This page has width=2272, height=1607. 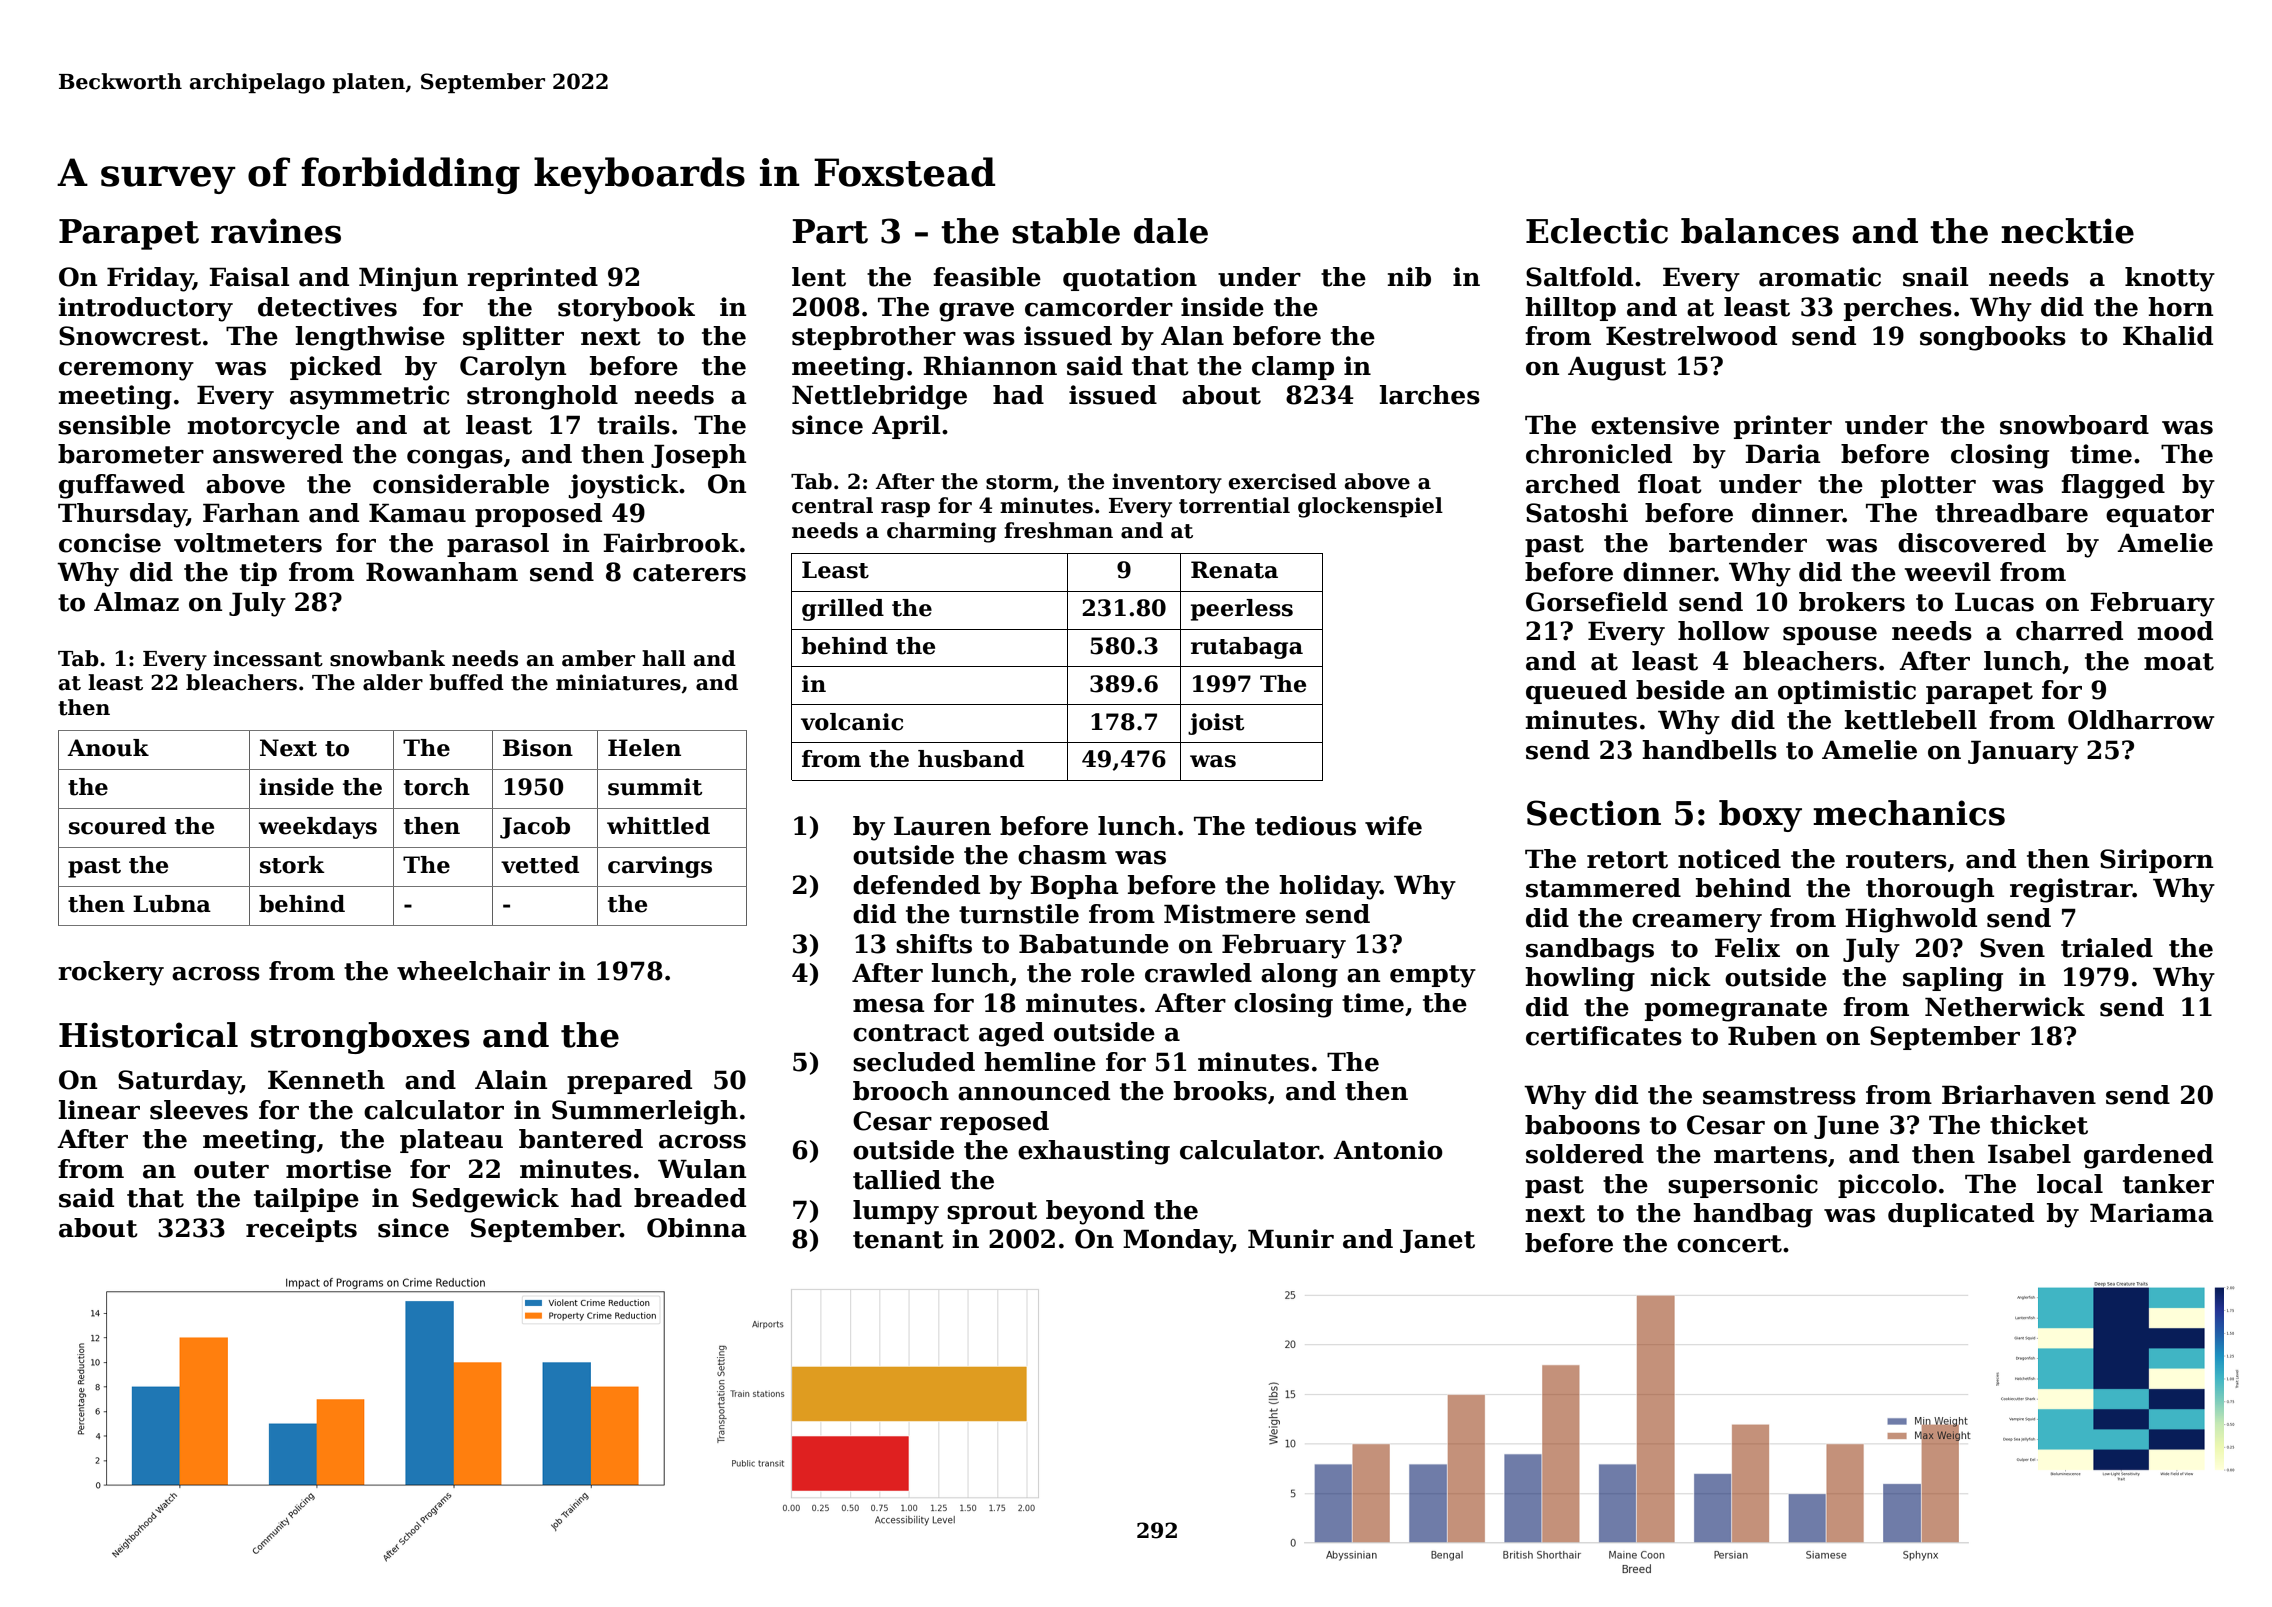 What do you see at coordinates (538, 748) in the page?
I see `Bison` at bounding box center [538, 748].
